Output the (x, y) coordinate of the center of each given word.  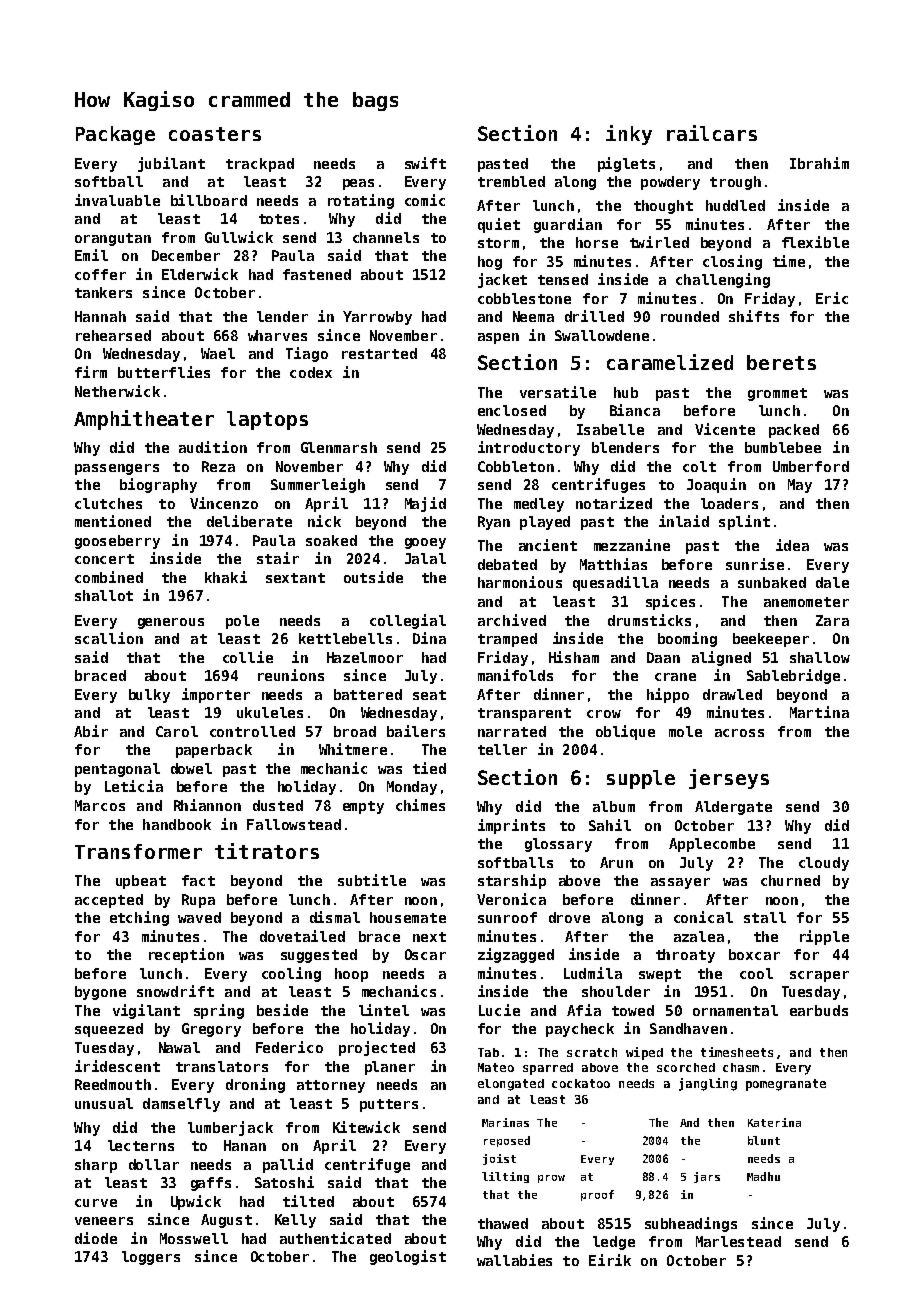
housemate (408, 917)
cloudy (824, 864)
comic (425, 200)
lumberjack (230, 1128)
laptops (267, 420)
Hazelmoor (365, 657)
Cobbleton (516, 466)
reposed (507, 1141)
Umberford (811, 466)
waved (199, 917)
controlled (252, 731)
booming (687, 639)
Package (115, 135)
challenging (723, 280)
